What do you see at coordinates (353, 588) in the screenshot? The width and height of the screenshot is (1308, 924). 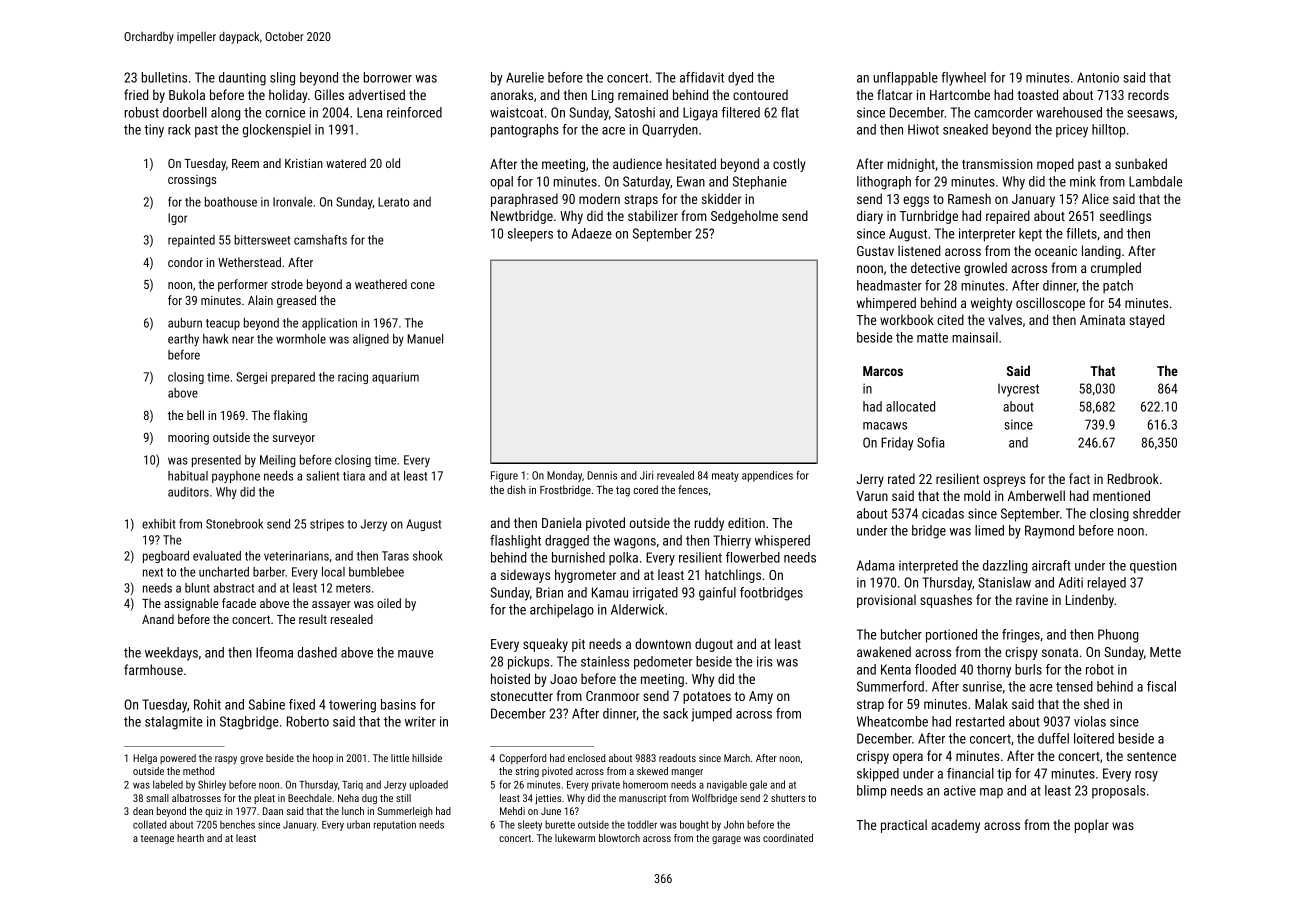 I see `meters` at bounding box center [353, 588].
